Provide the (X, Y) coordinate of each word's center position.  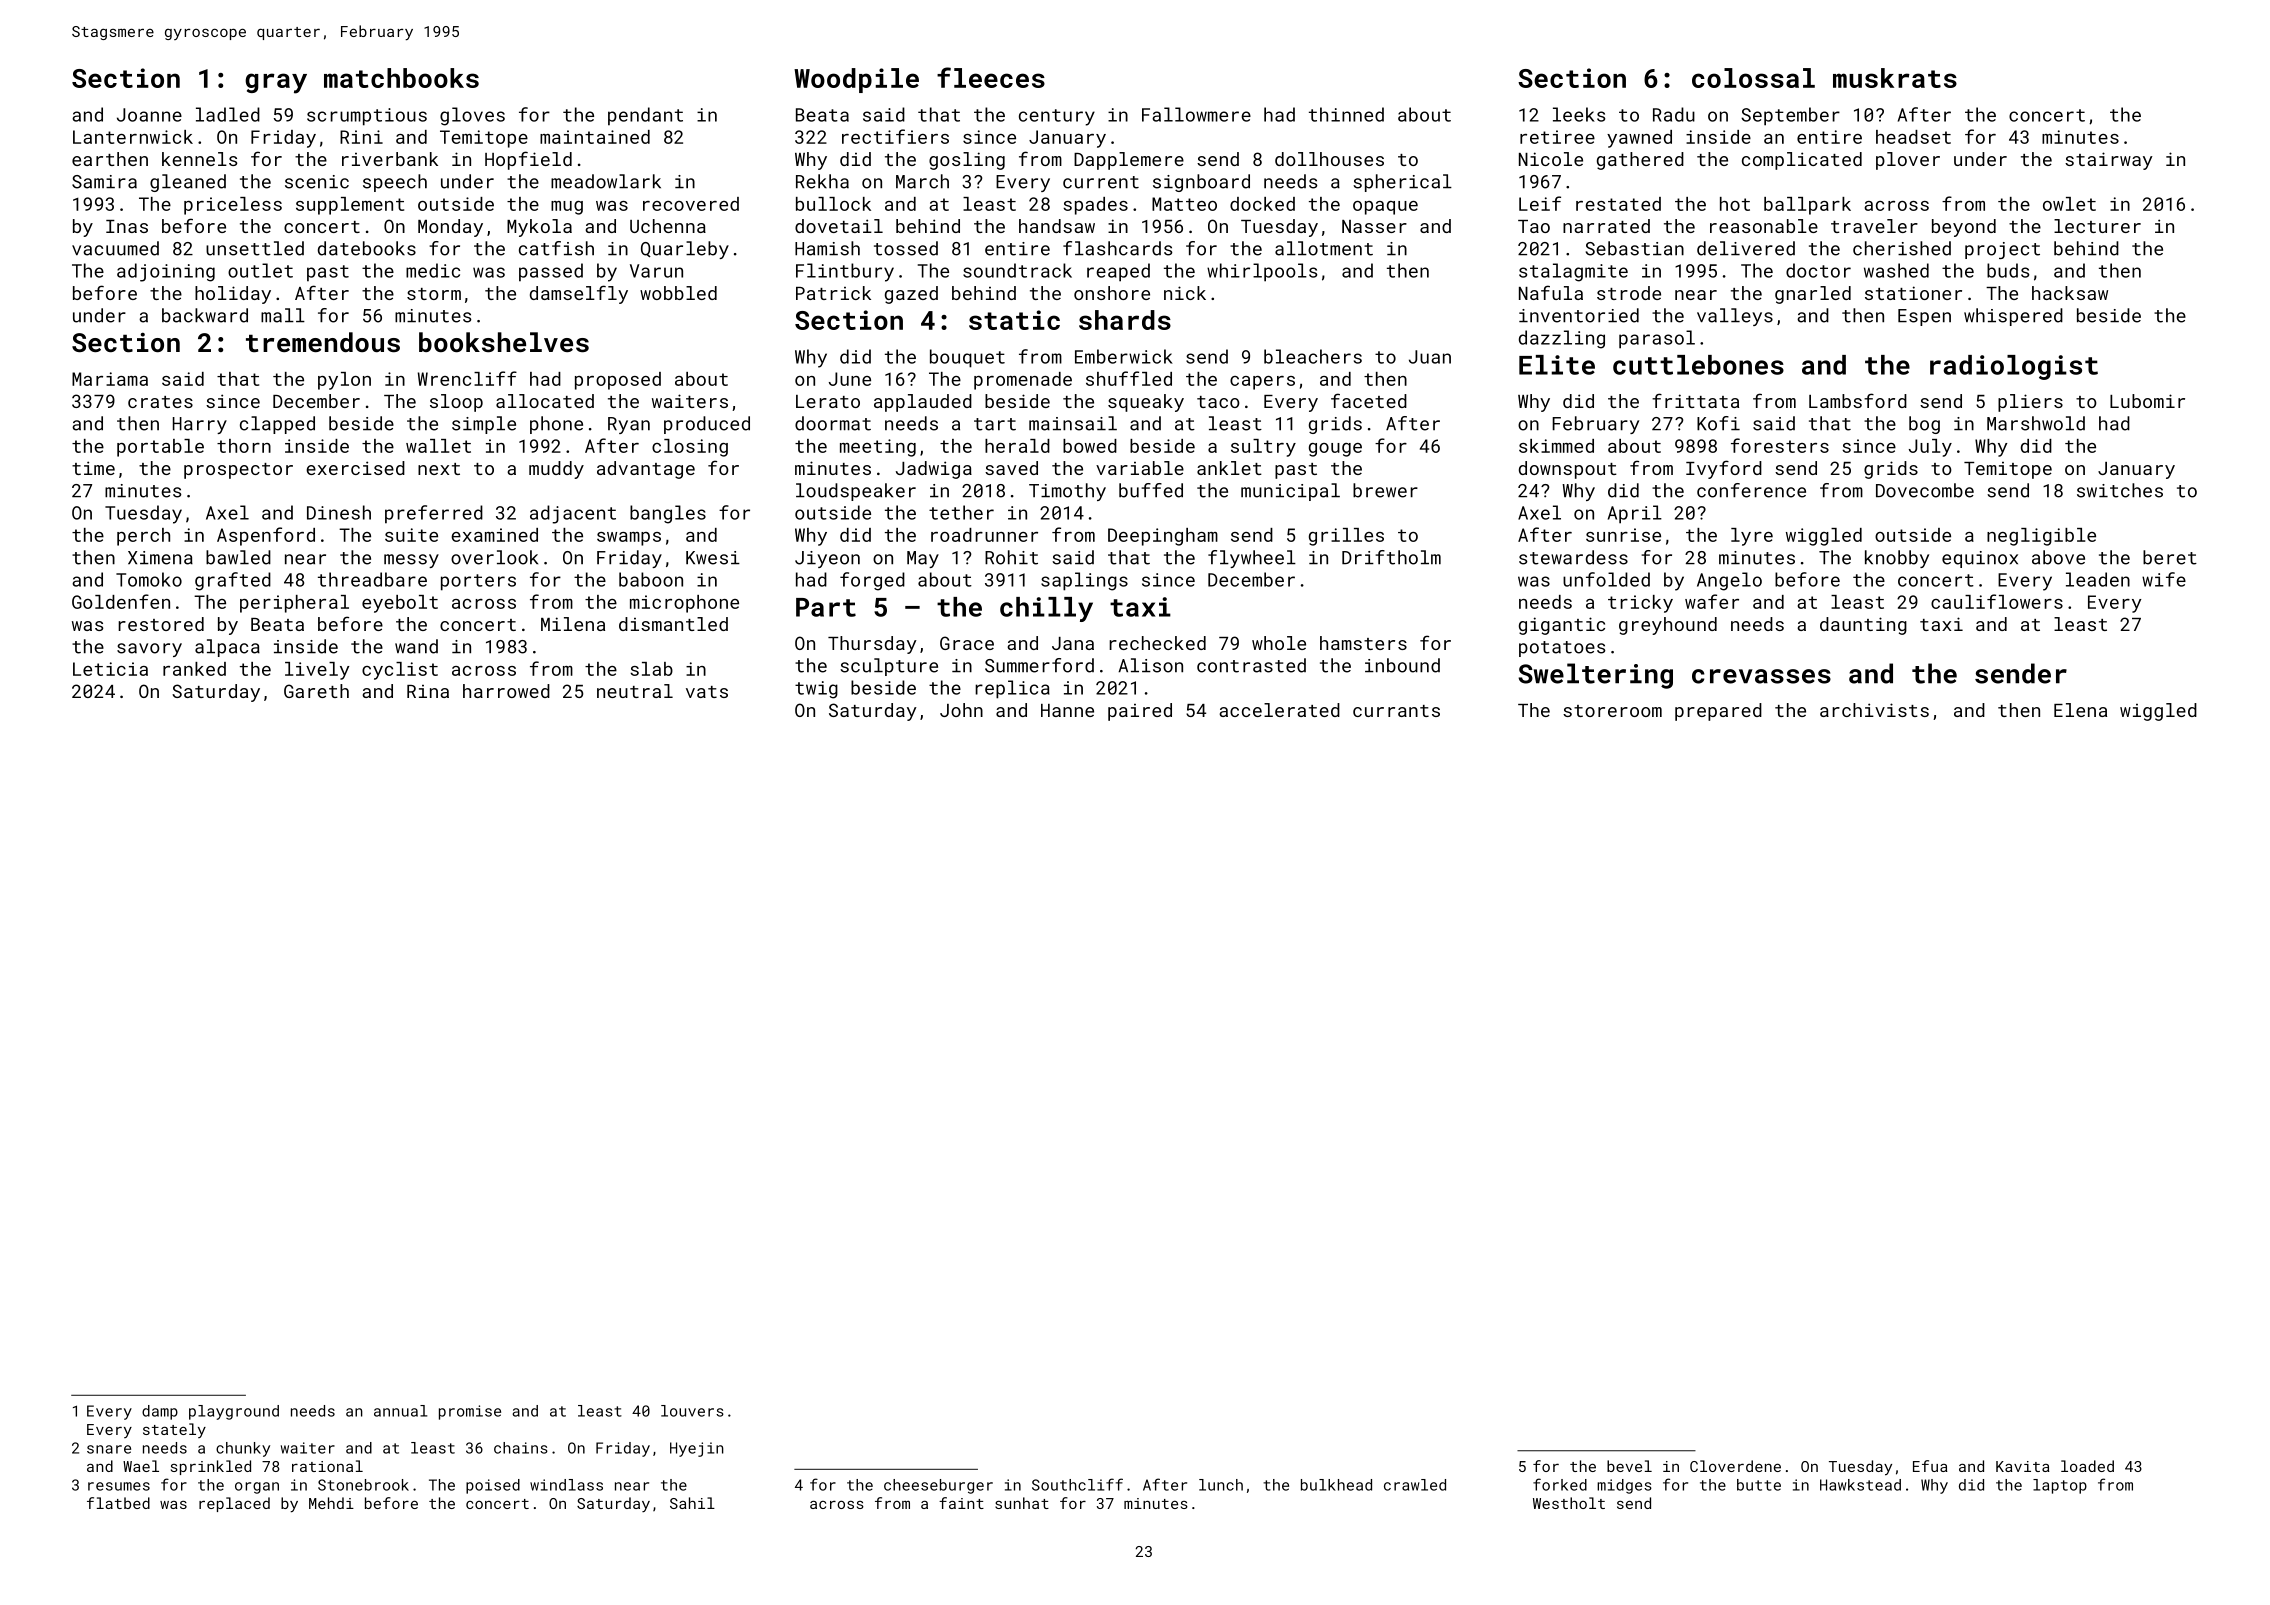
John (961, 710)
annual (400, 1411)
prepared (1718, 712)
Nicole (1551, 159)
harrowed (506, 691)
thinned (1346, 114)
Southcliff (1077, 1484)
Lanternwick (133, 137)
